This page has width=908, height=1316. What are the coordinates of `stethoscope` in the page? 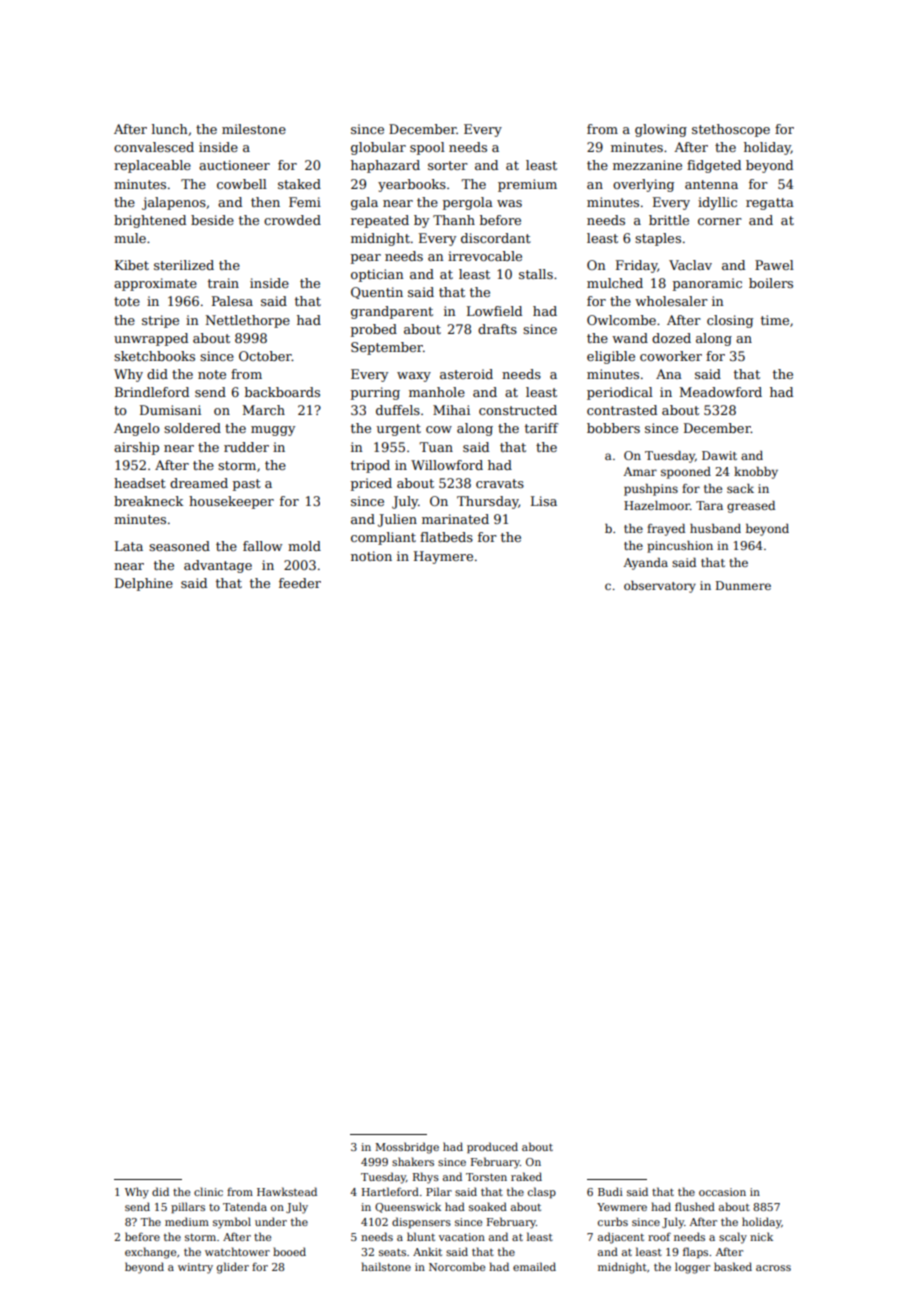 It's located at (731, 130).
